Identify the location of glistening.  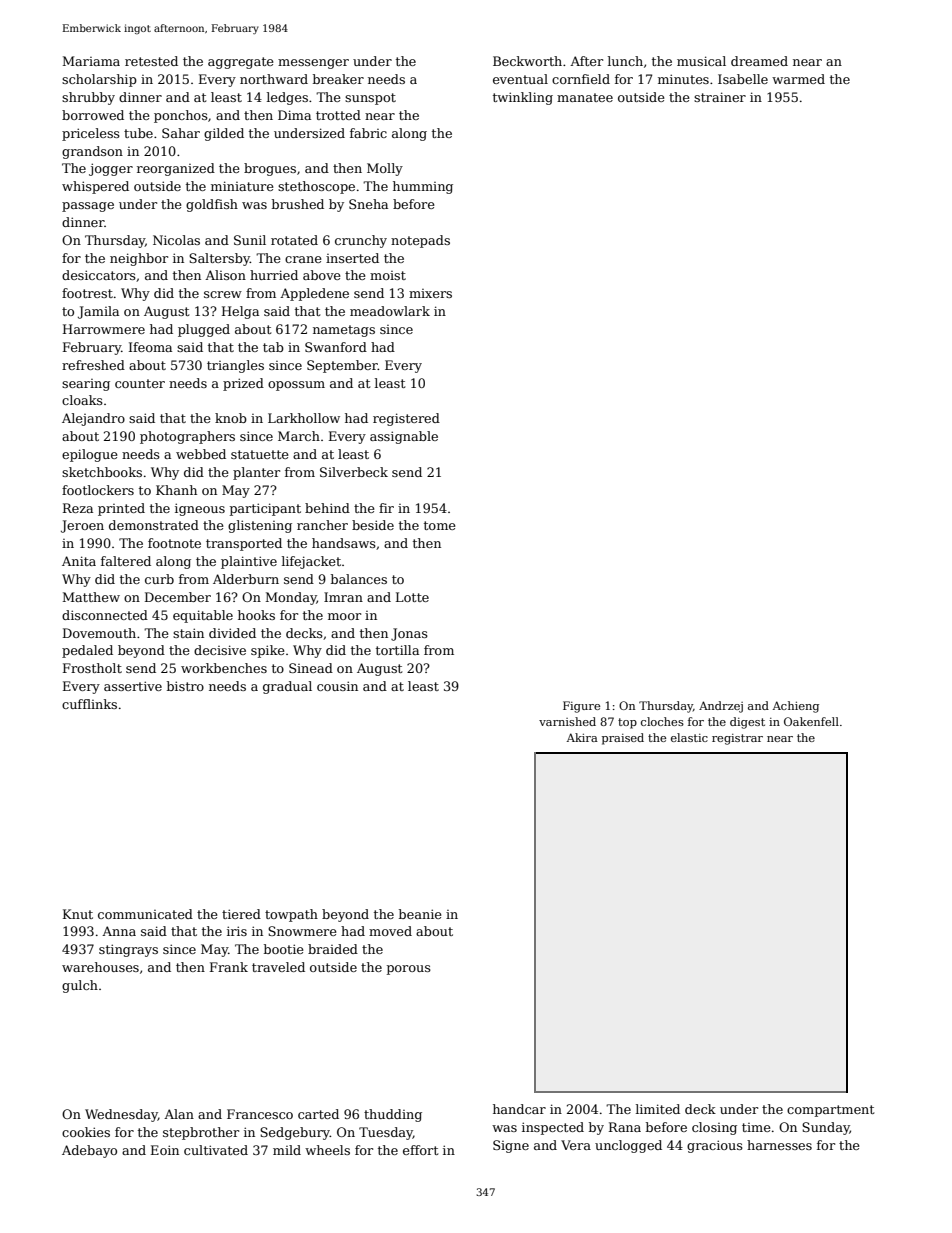
(260, 526).
